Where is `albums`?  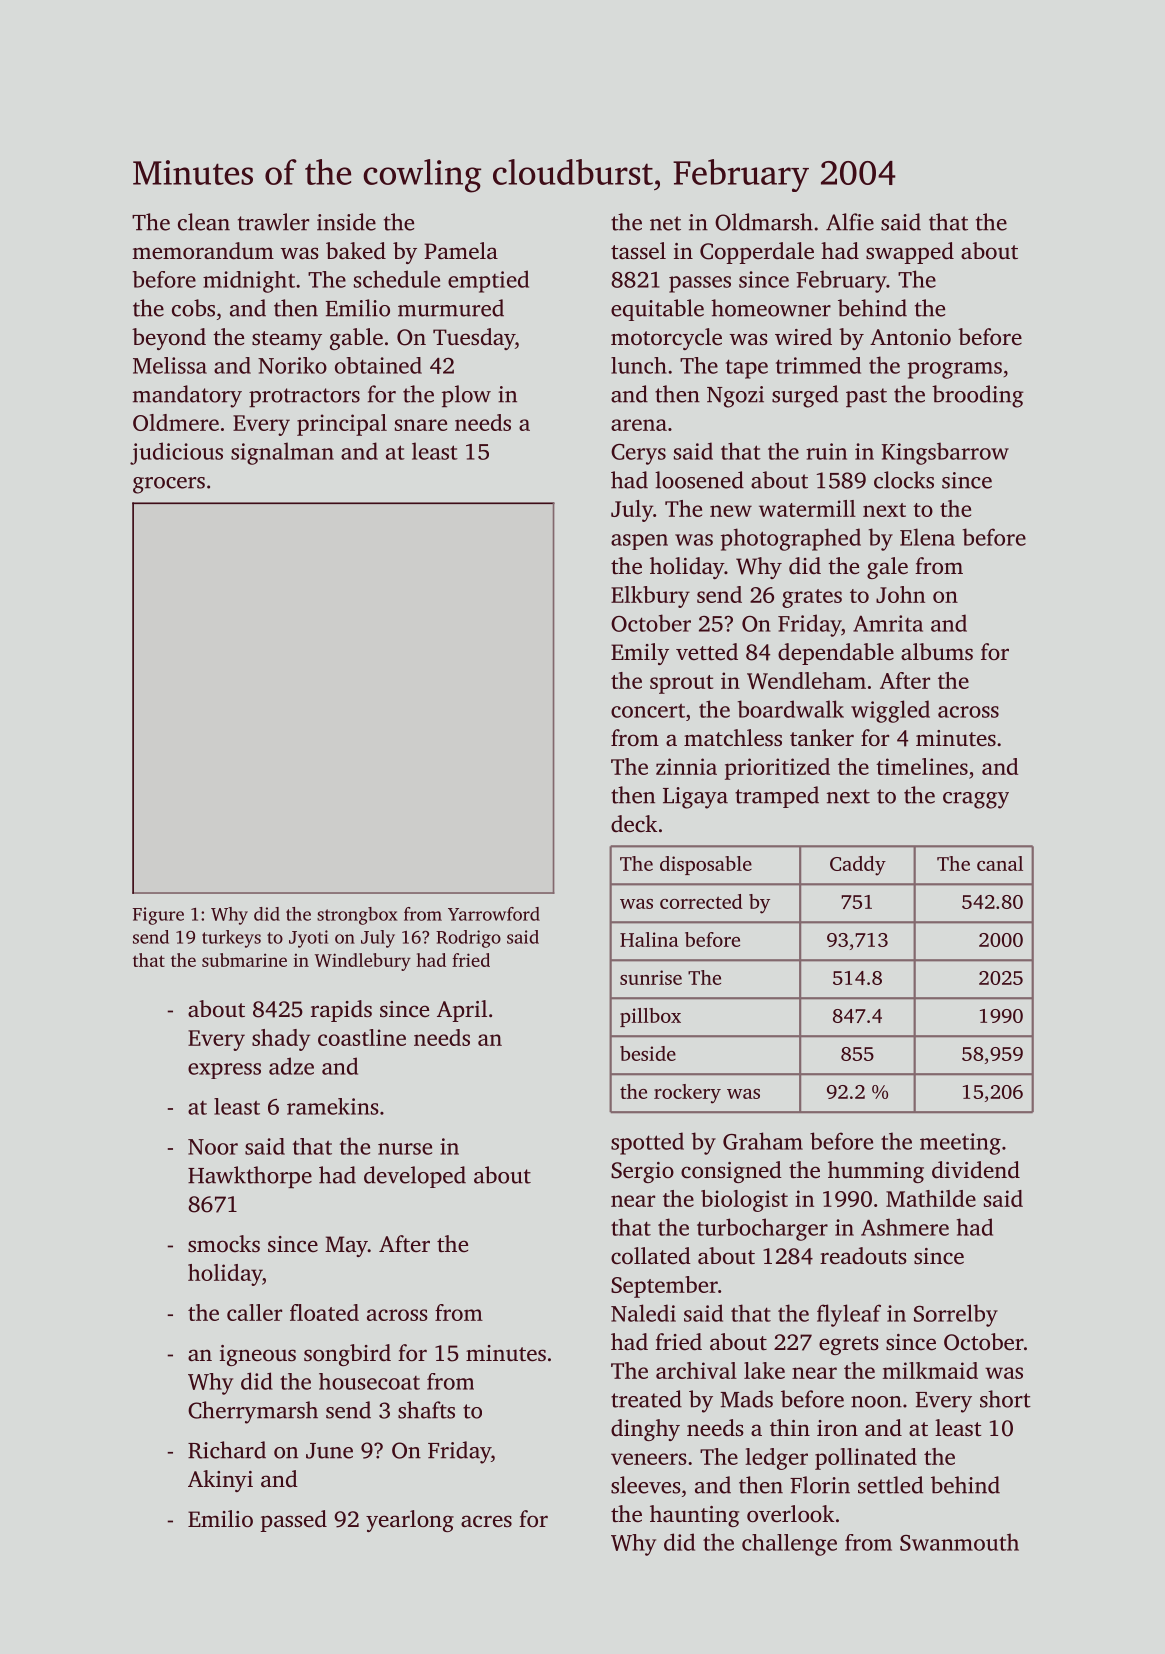
albums is located at coordinates (937, 651).
